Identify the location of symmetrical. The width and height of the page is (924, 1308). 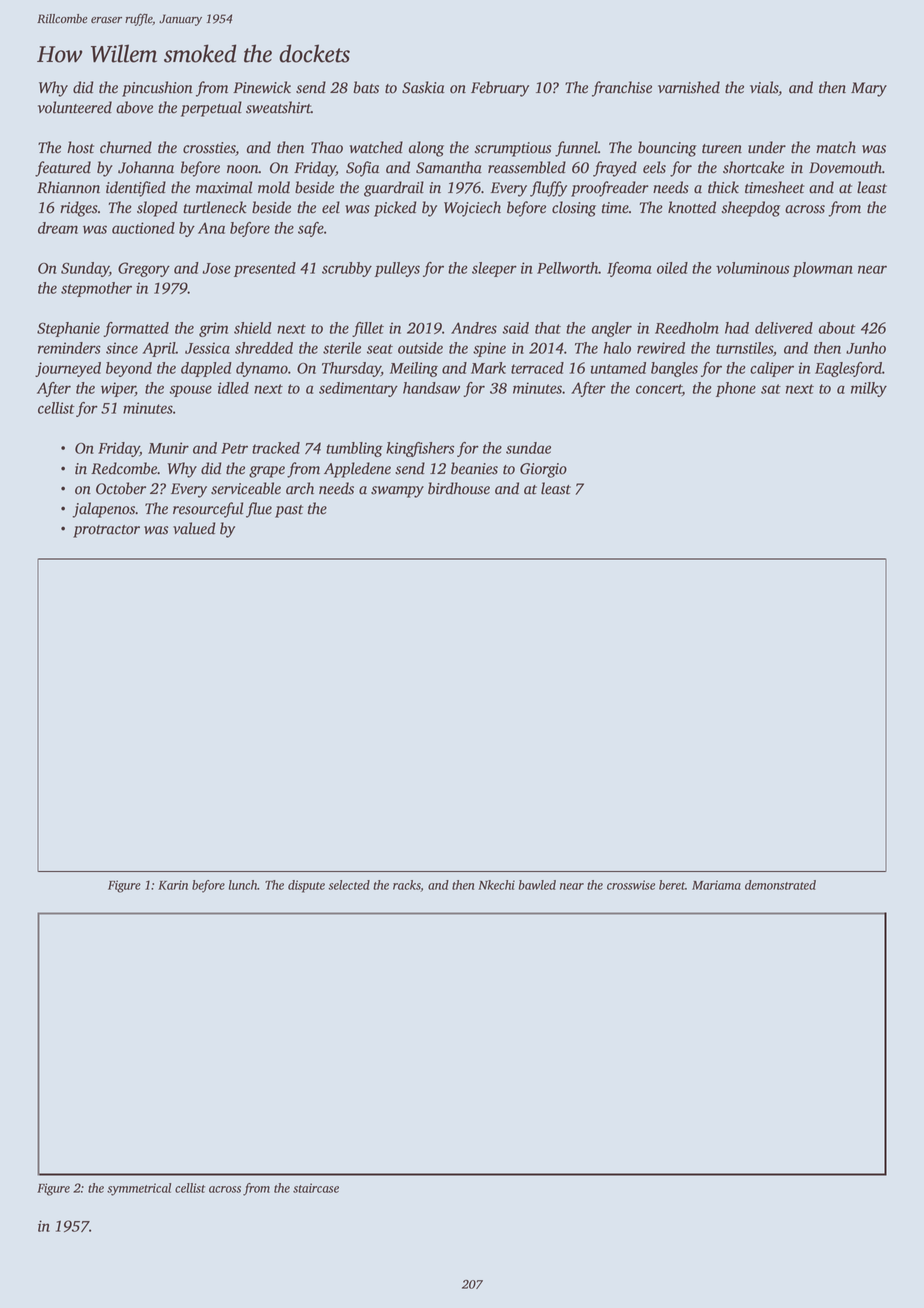
(139, 1189).
